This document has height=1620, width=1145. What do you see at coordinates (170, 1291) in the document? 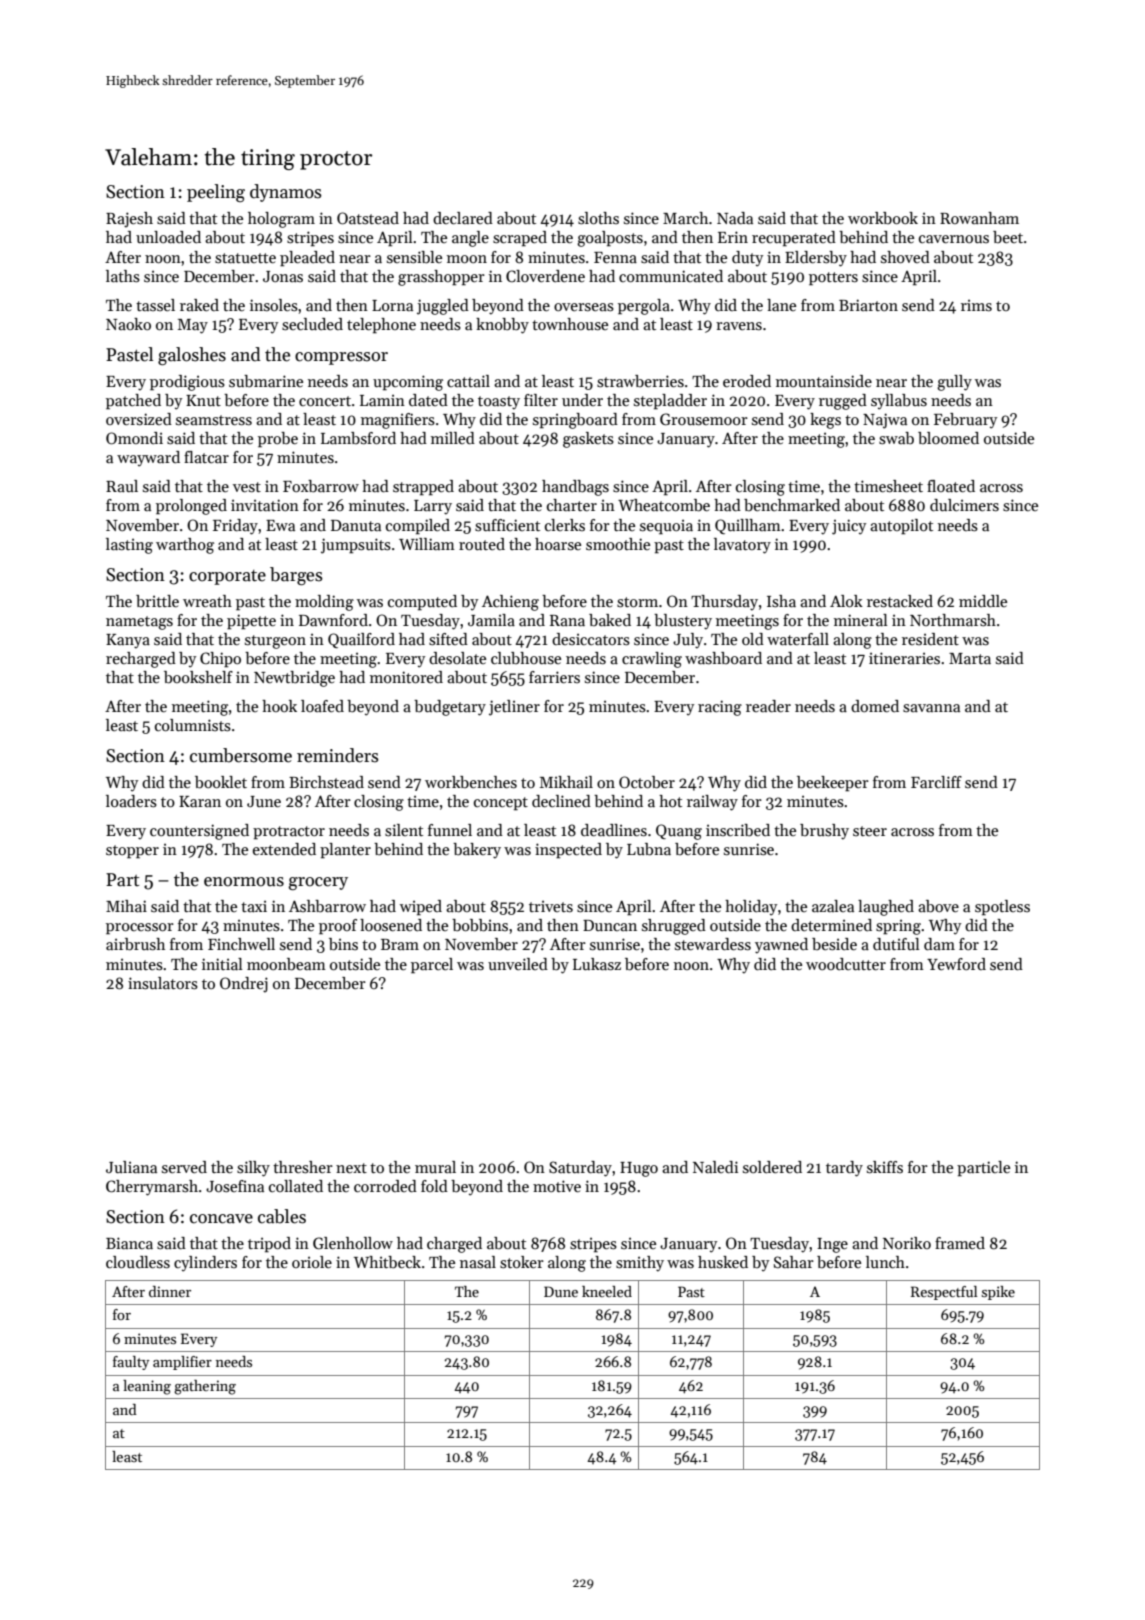
I see `dinner` at bounding box center [170, 1291].
